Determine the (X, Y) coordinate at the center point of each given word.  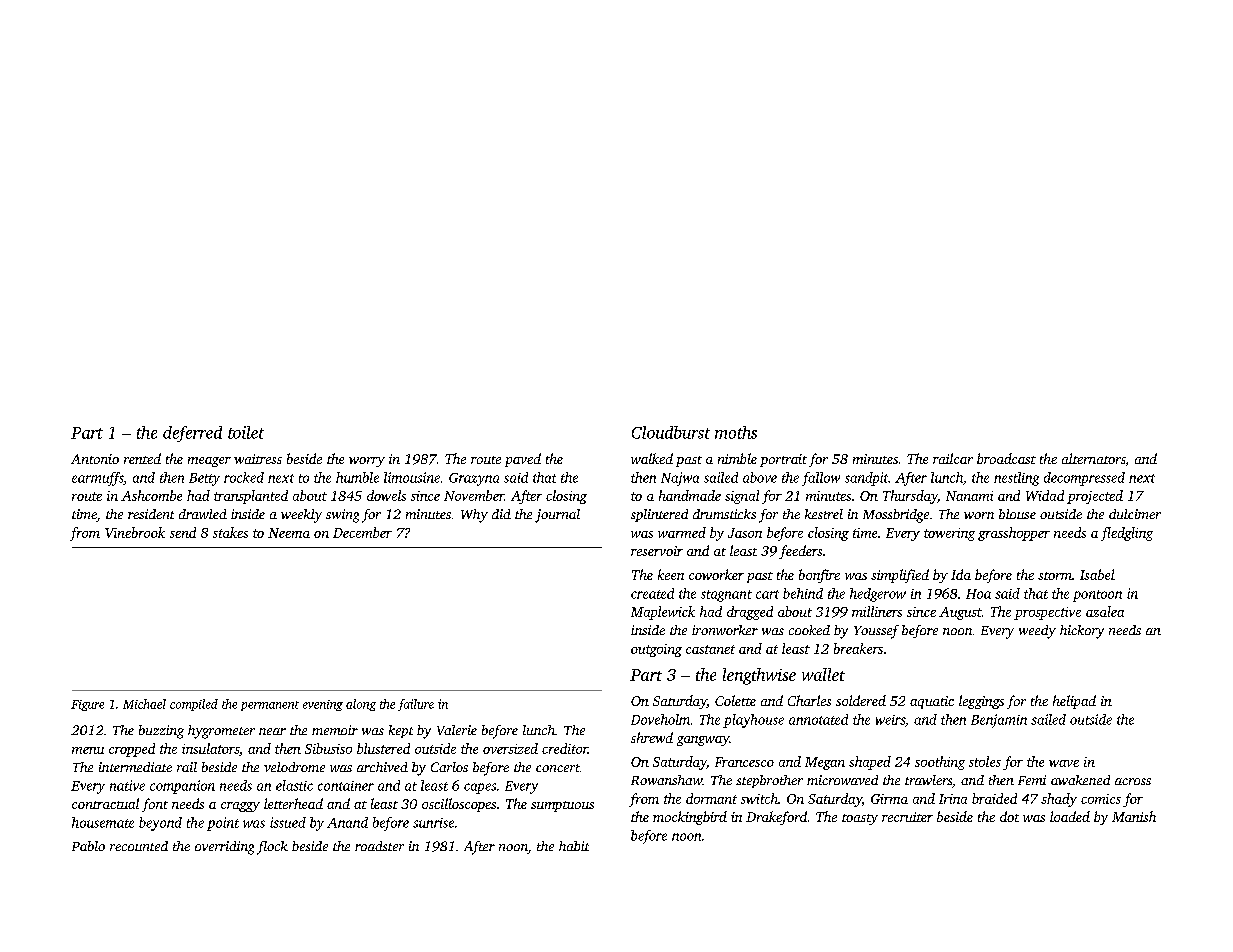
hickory (1082, 632)
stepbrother (769, 781)
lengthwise (759, 676)
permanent (270, 706)
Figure (87, 705)
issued (288, 822)
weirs (890, 720)
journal (557, 516)
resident (151, 514)
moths (736, 432)
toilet (246, 432)
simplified (900, 576)
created (652, 593)
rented (142, 458)
